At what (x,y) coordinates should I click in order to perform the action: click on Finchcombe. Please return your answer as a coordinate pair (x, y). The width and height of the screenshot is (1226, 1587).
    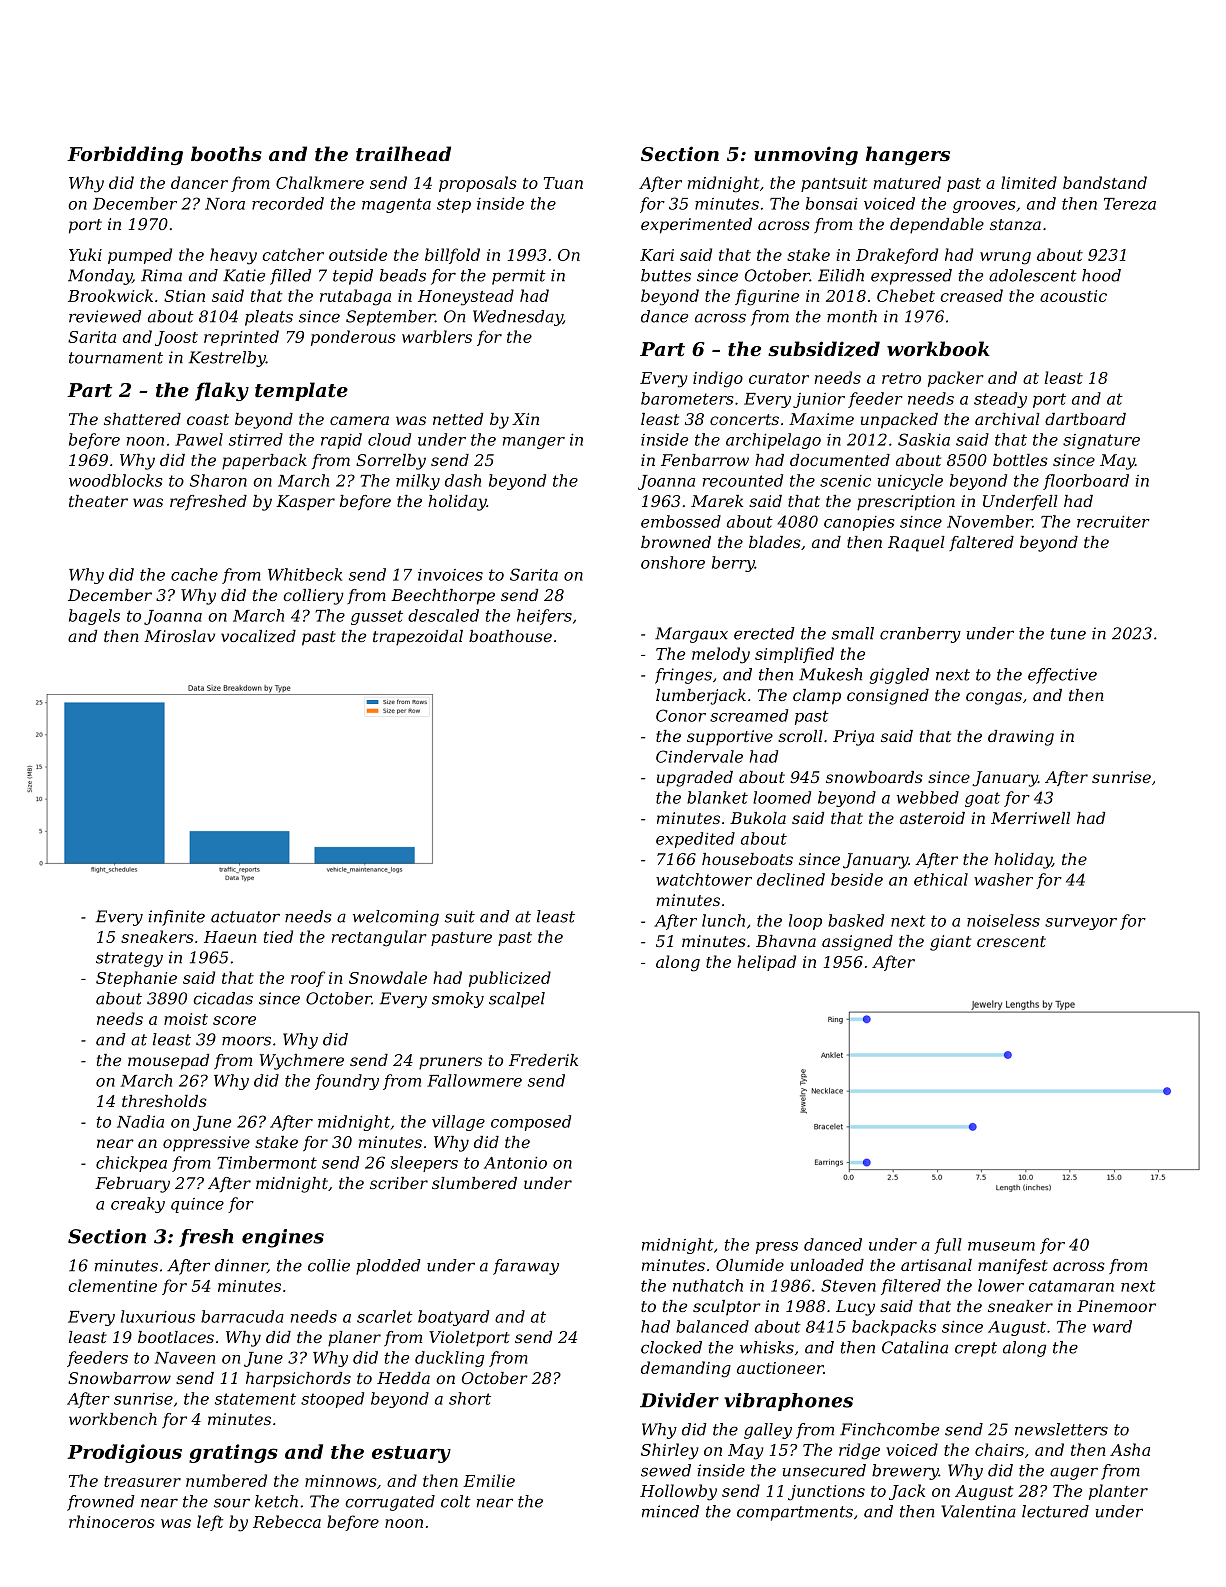
    Looking at the image, I should click on (889, 1429).
